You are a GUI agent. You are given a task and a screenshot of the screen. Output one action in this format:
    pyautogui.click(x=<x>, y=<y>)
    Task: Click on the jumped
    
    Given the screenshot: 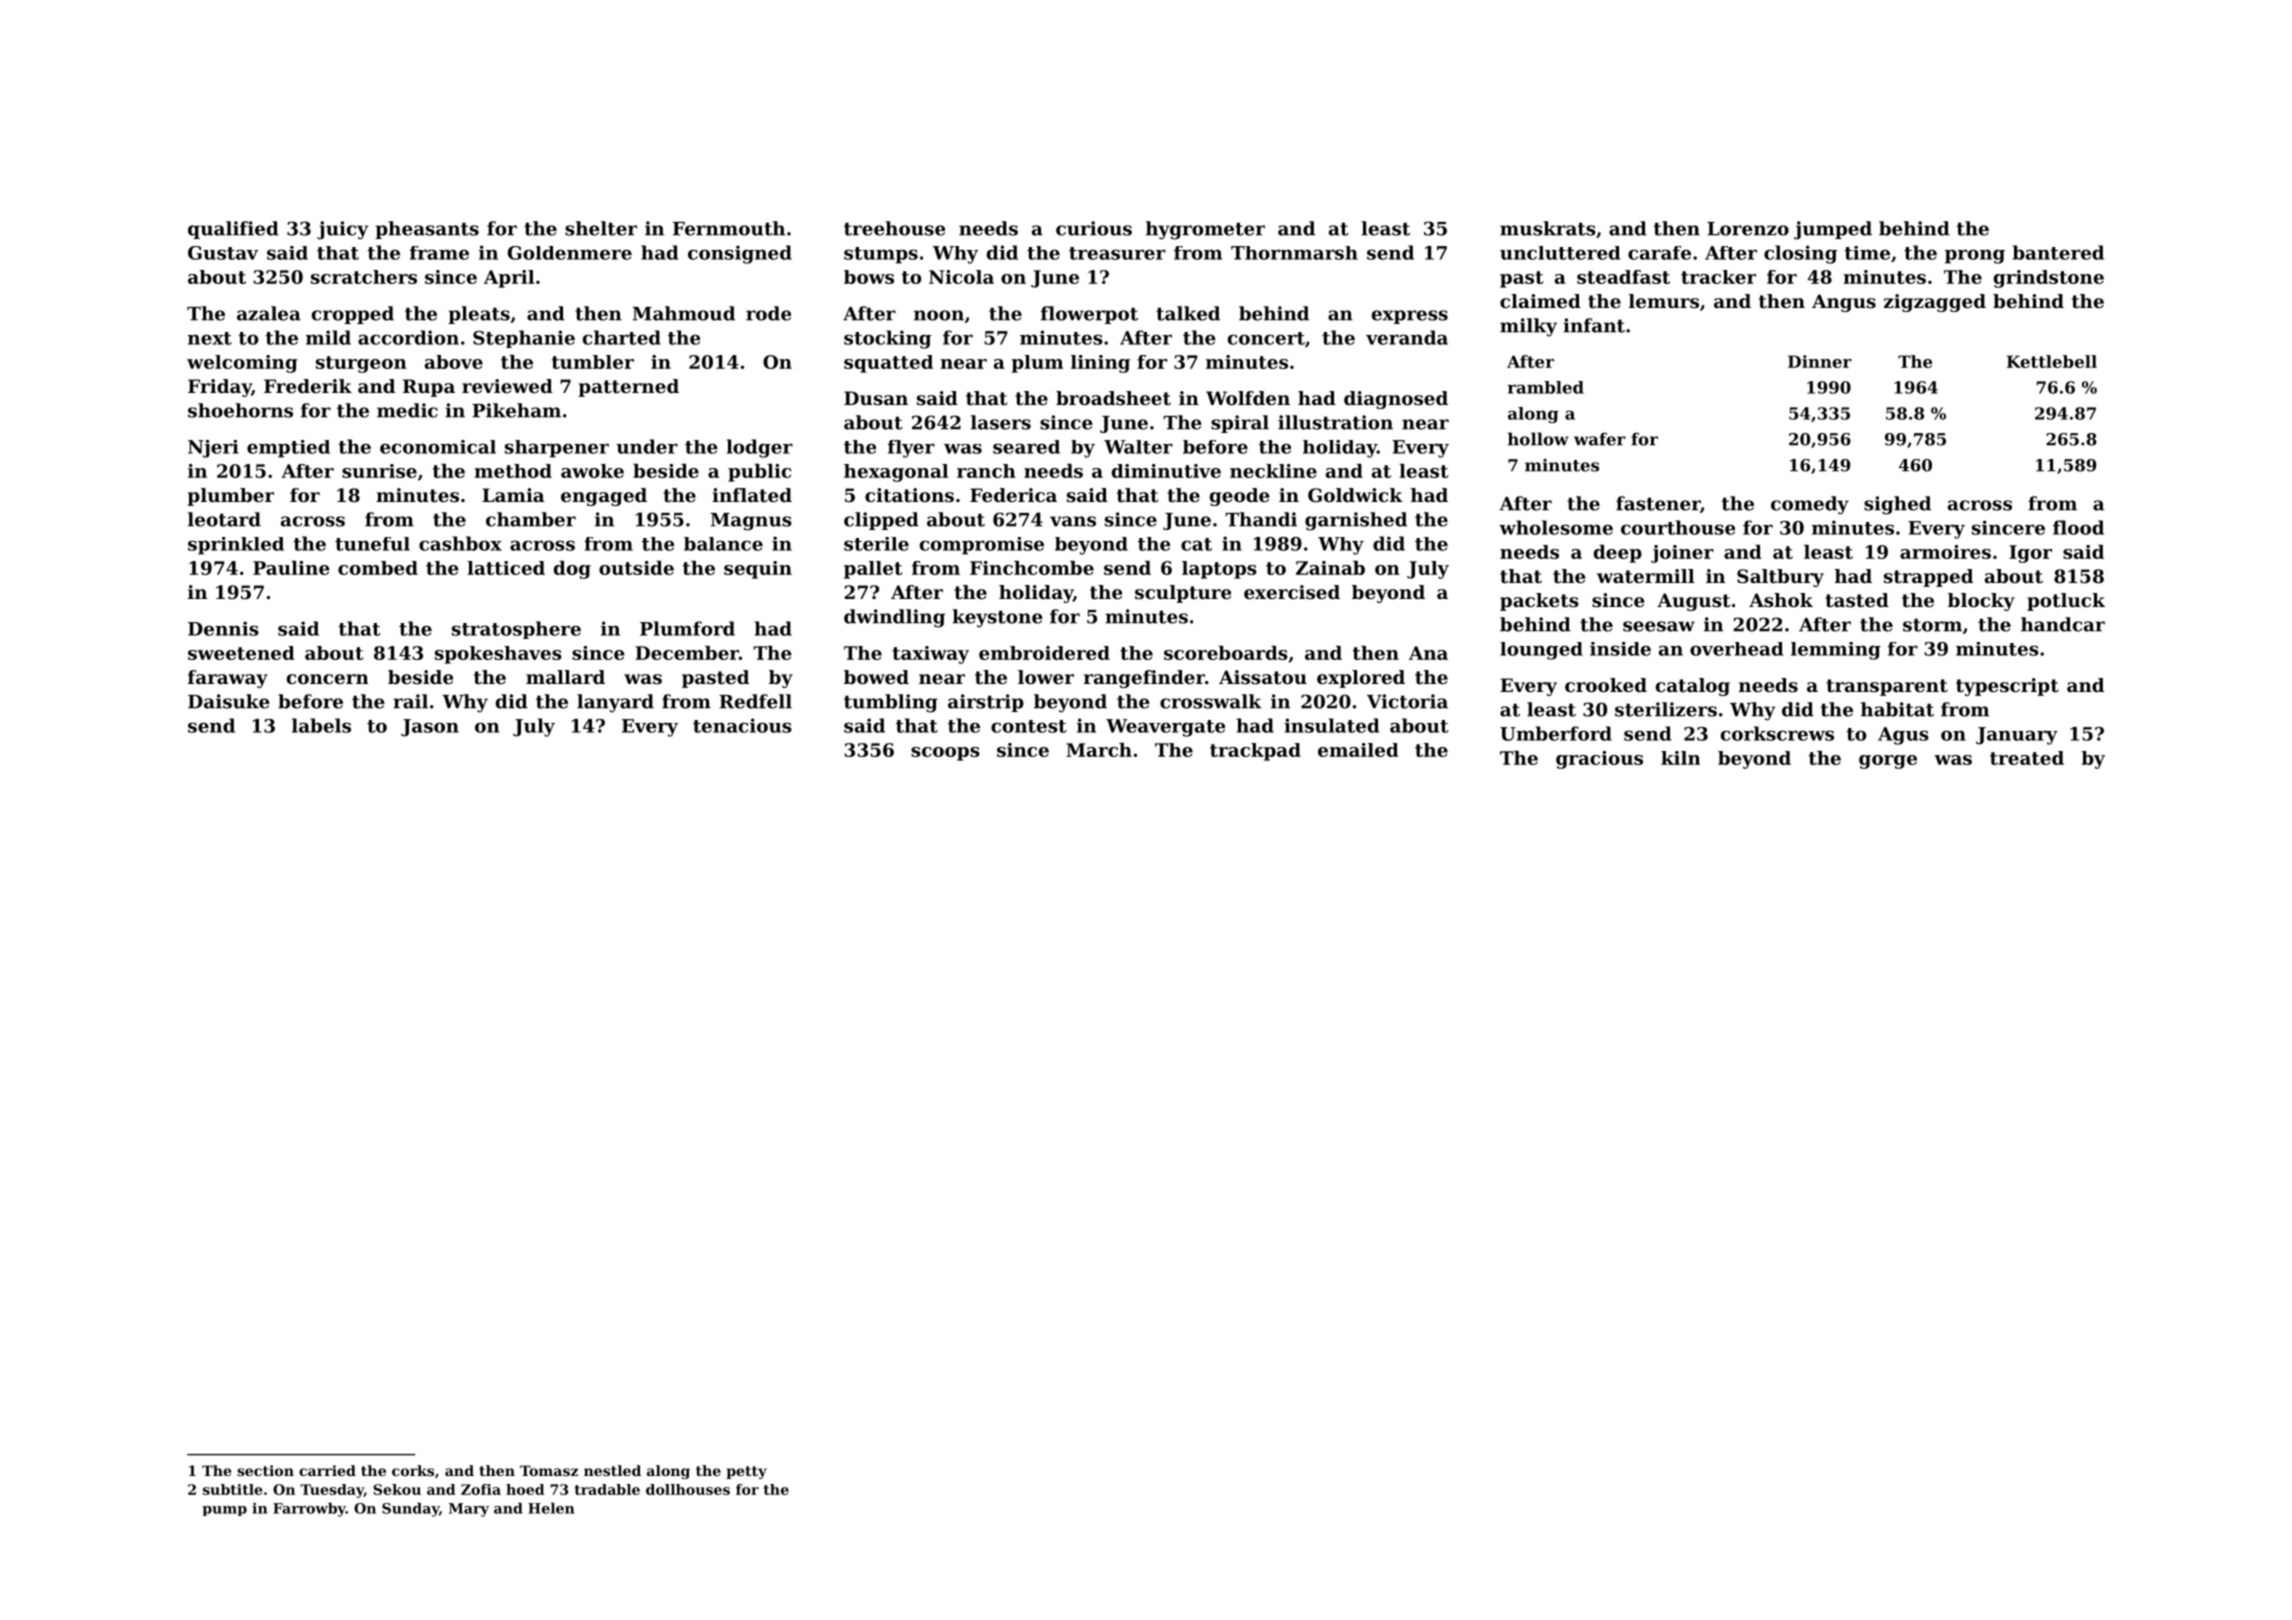 What is the action you would take?
    pyautogui.click(x=1833, y=230)
